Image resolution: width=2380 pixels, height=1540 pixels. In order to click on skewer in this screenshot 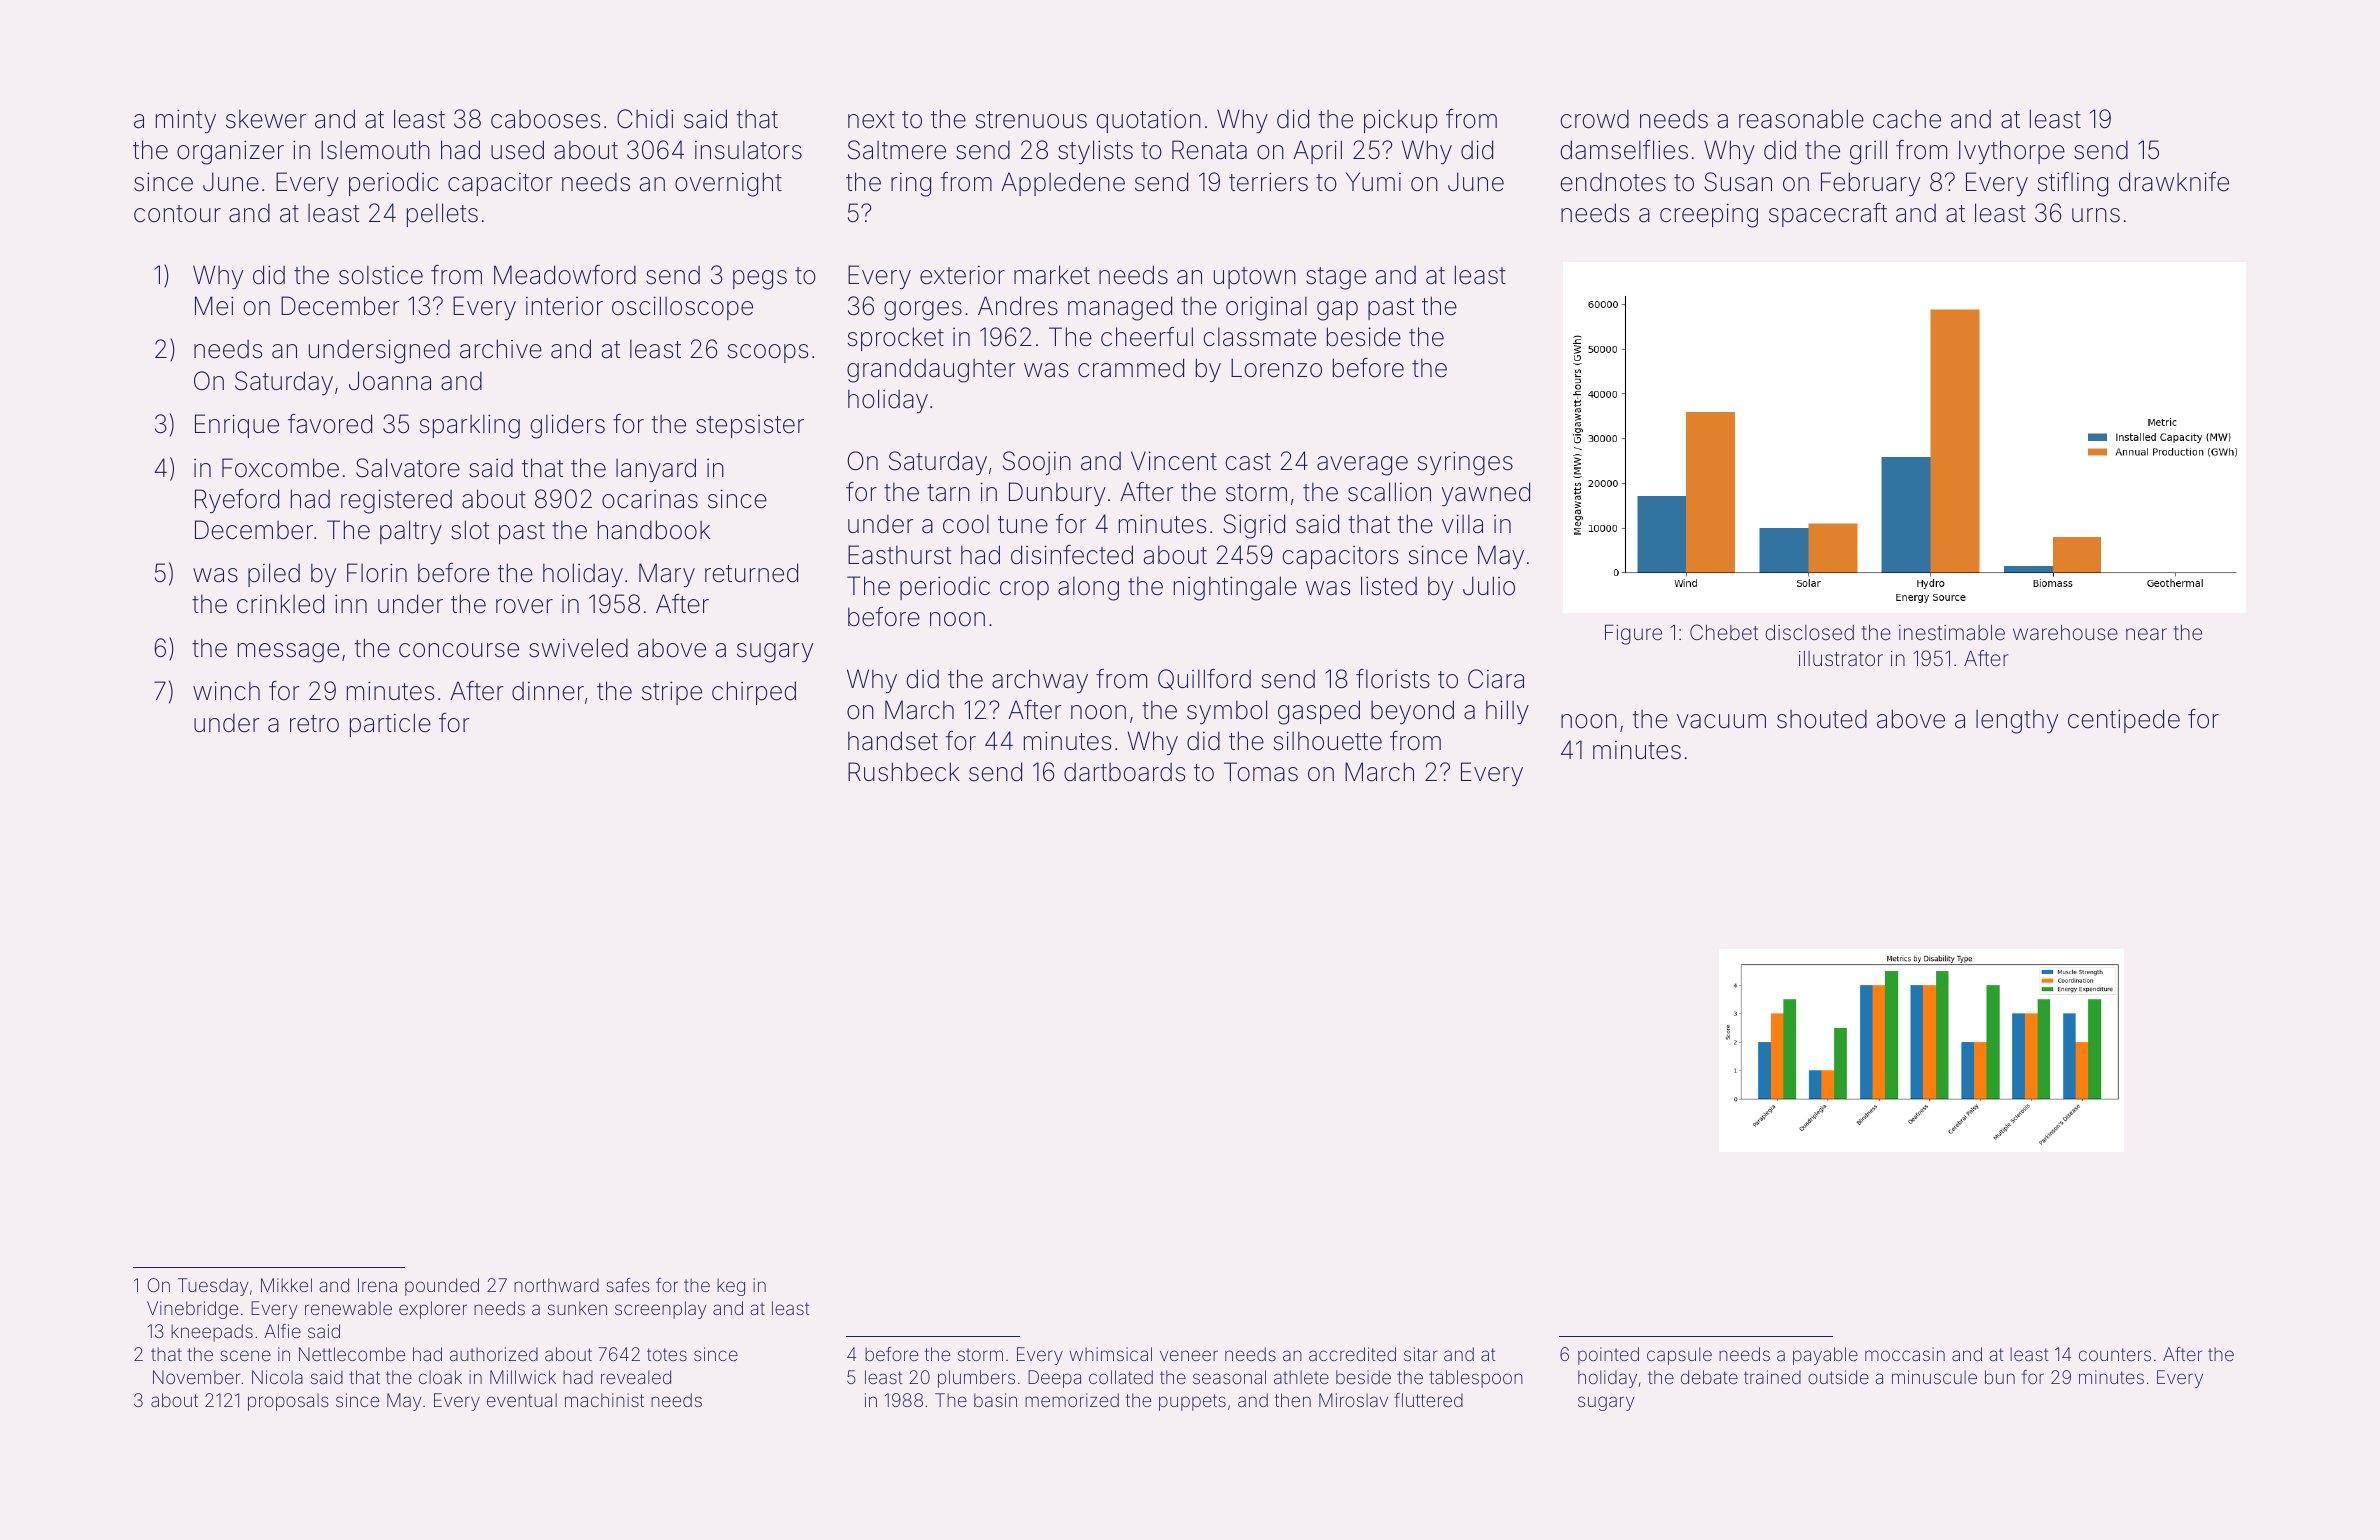, I will do `click(266, 119)`.
